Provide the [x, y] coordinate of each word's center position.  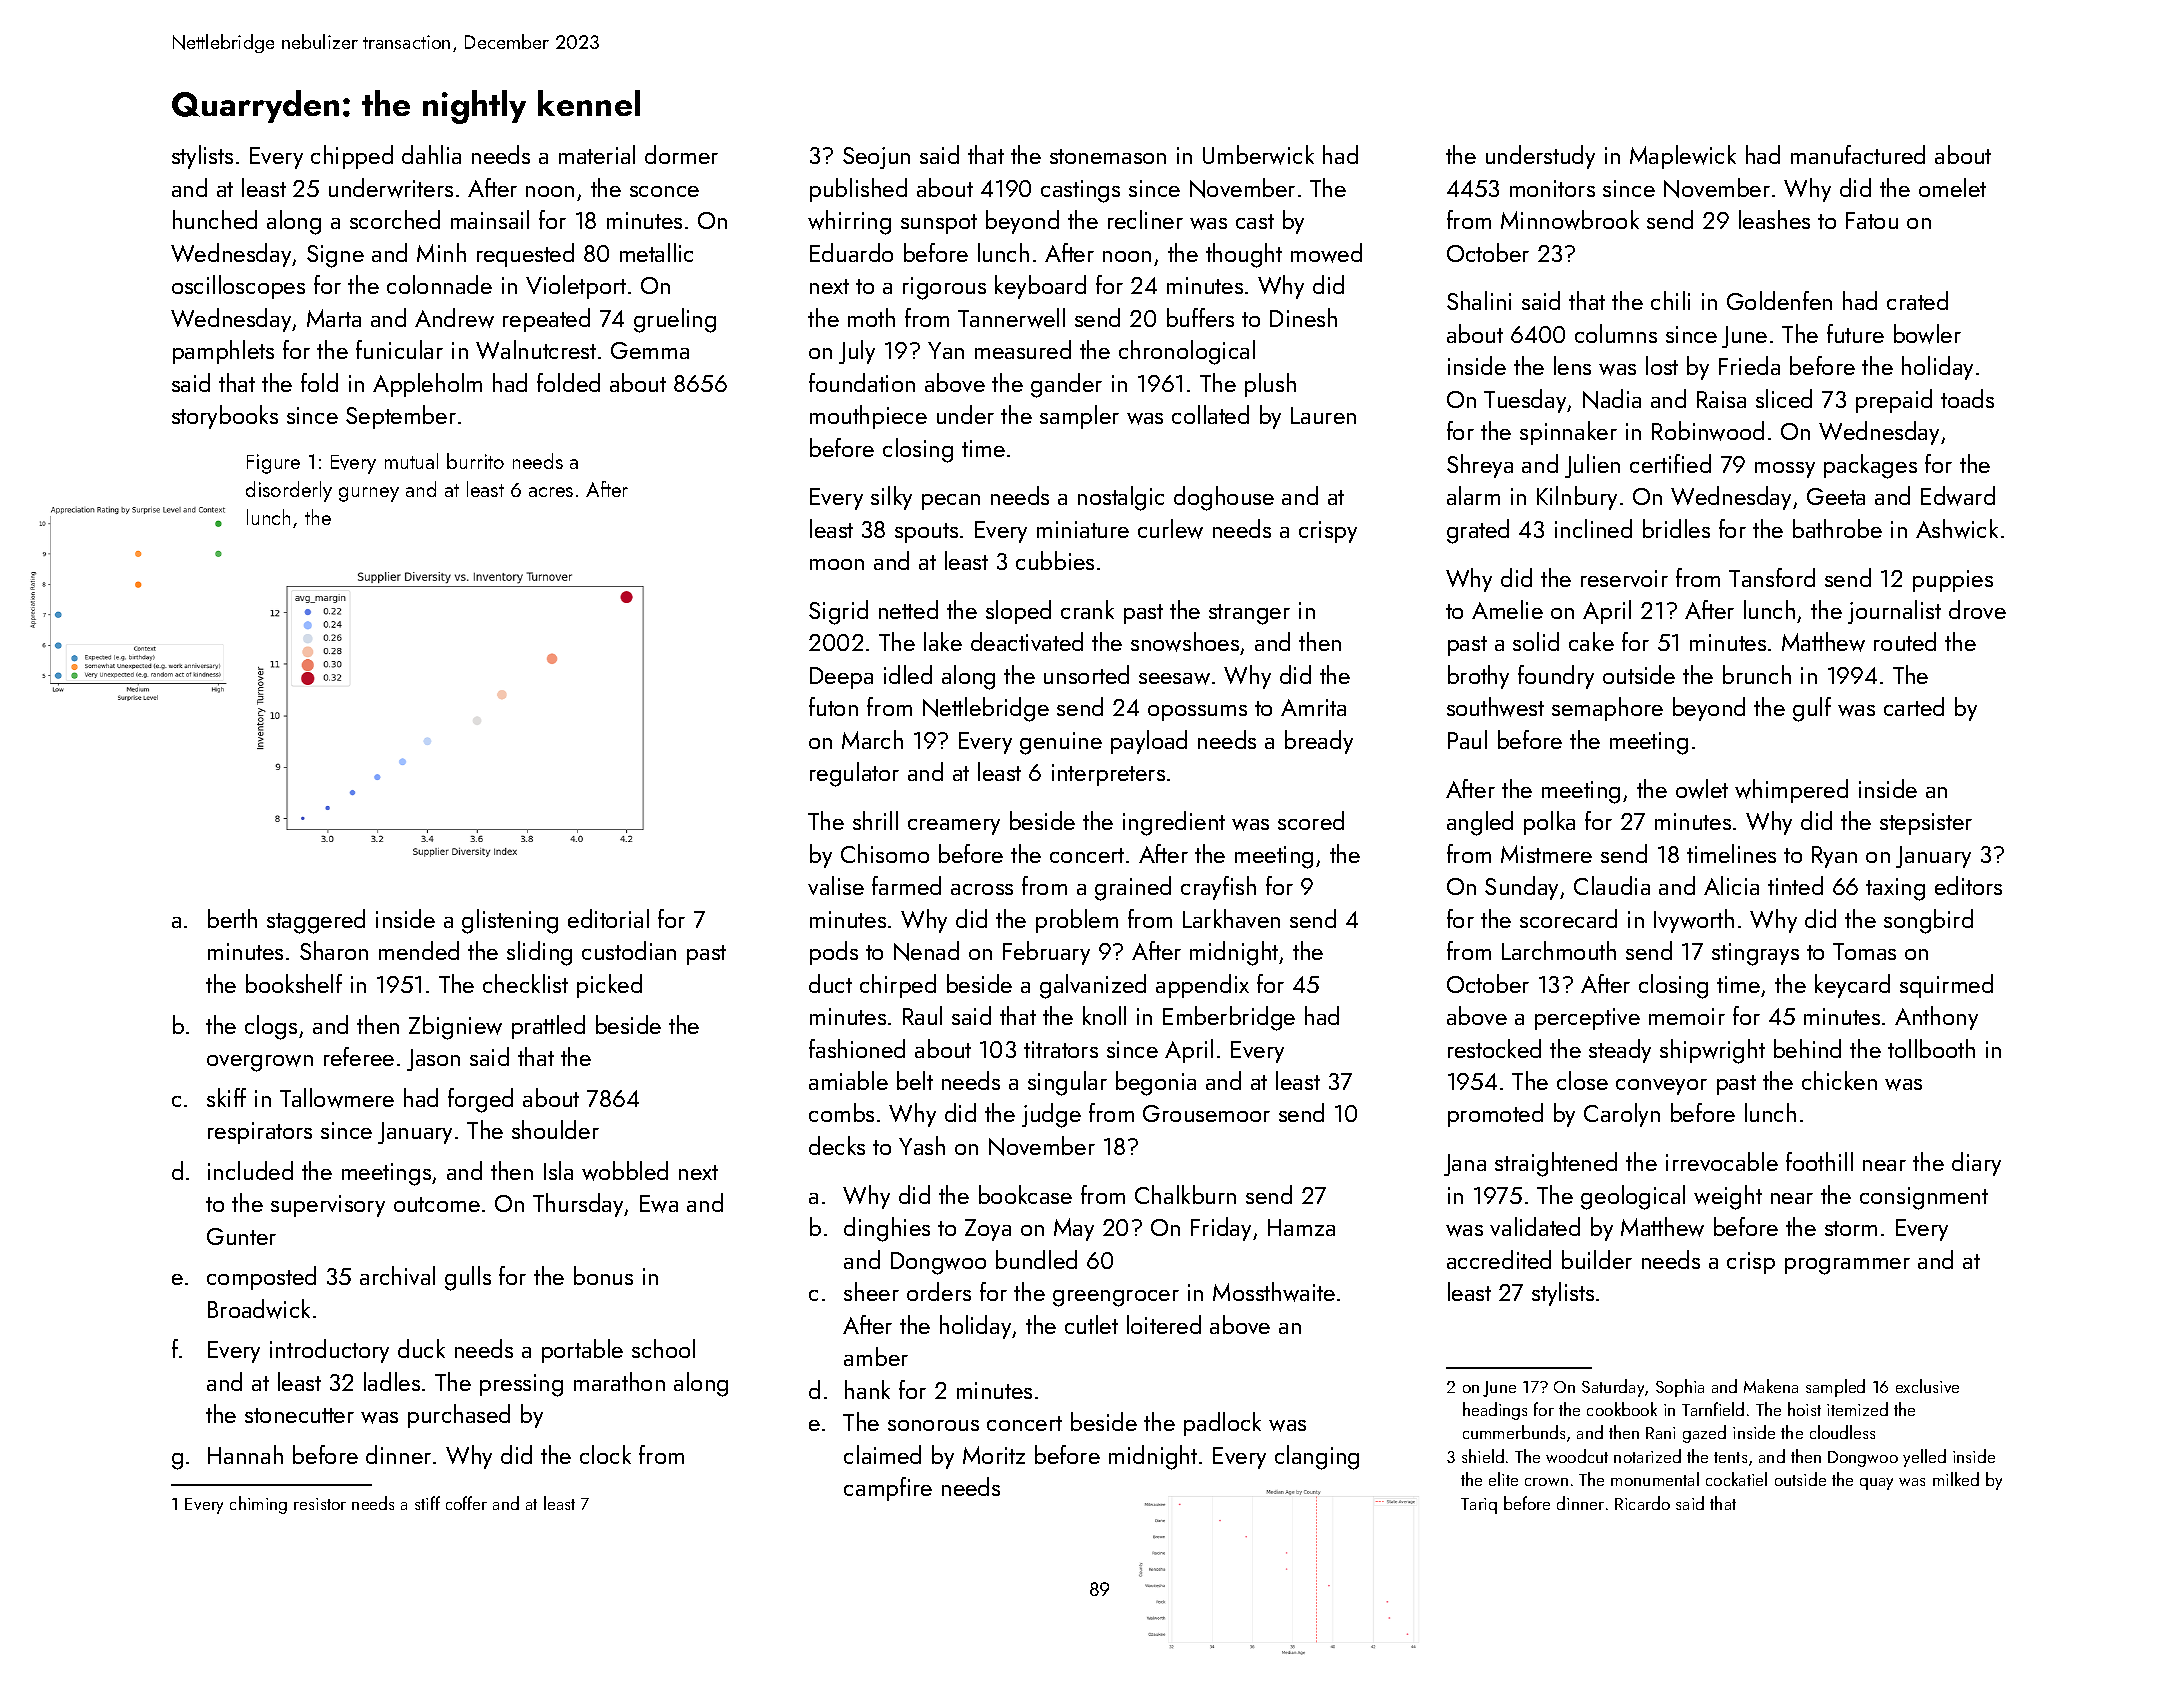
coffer [466, 1503]
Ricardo [1642, 1503]
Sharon [334, 950]
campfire [888, 1489]
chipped [352, 157]
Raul [922, 1015]
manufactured [1858, 154]
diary [1976, 1164]
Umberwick [1258, 155]
